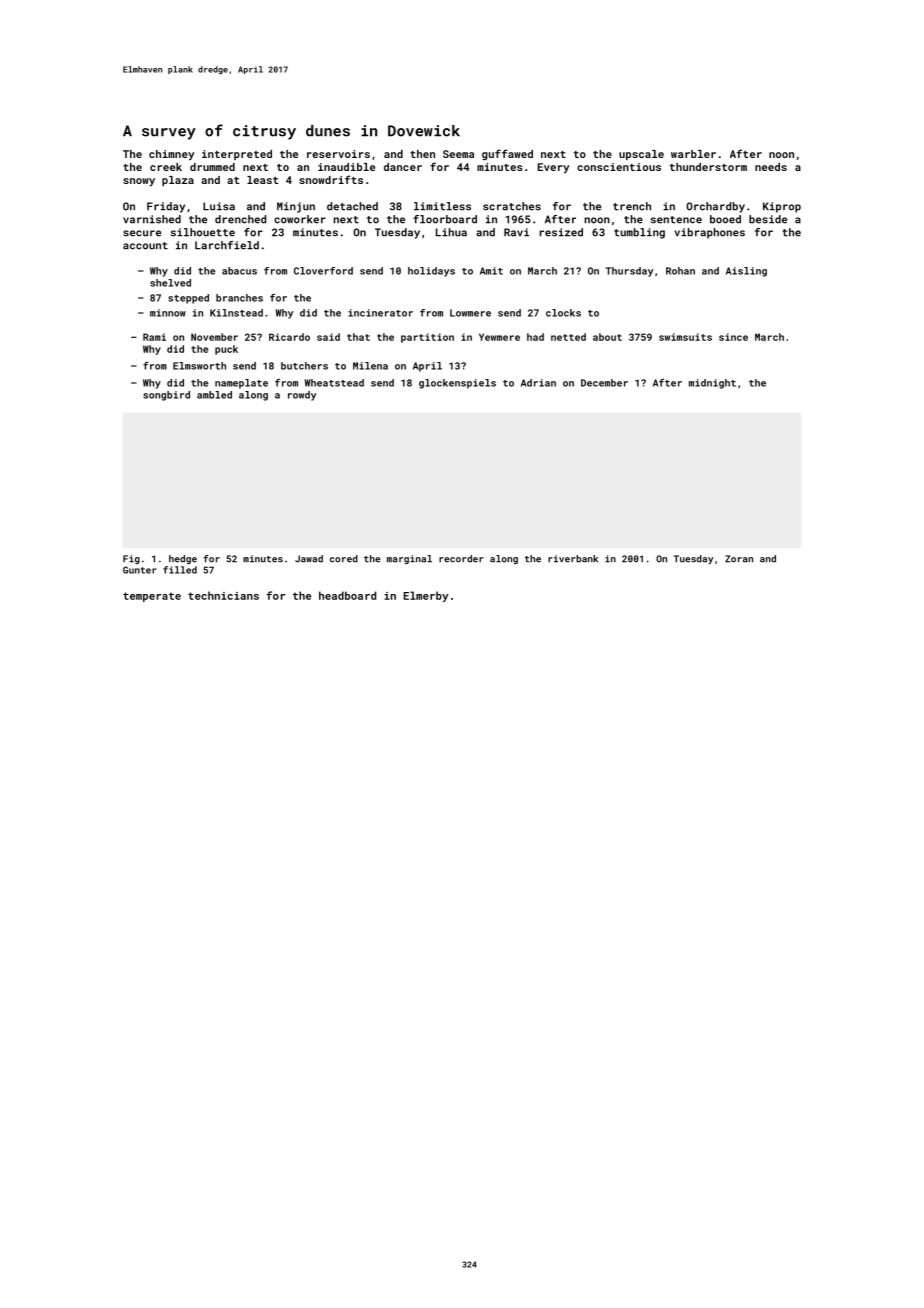  What do you see at coordinates (338, 154) in the document?
I see `reservoirs` at bounding box center [338, 154].
